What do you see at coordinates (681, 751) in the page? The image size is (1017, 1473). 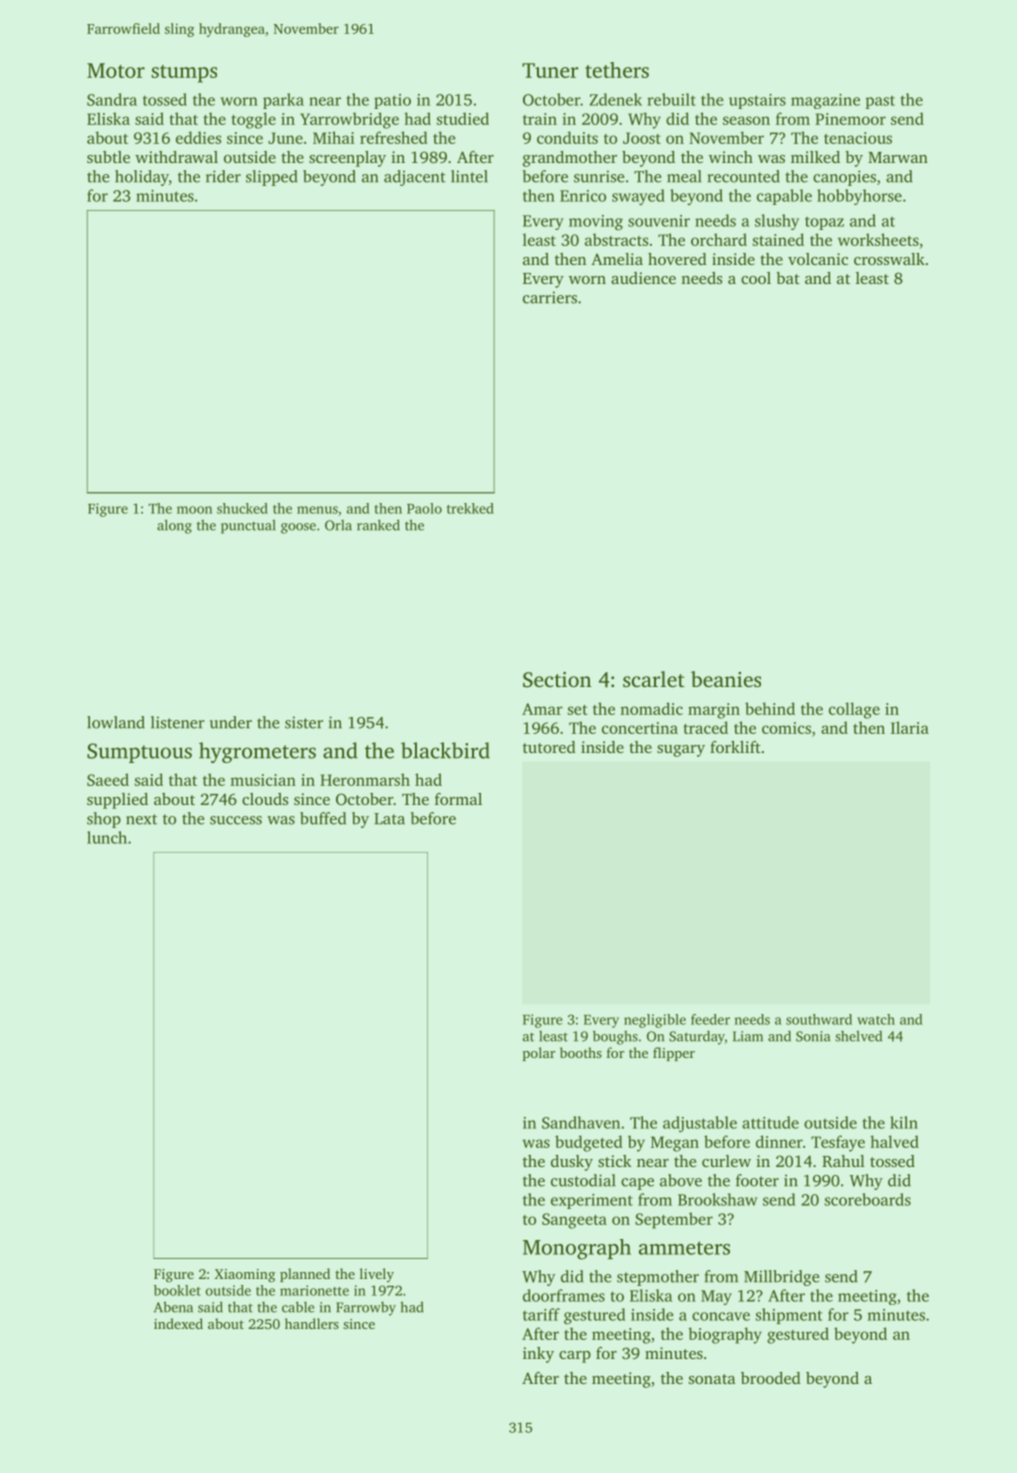 I see `sugary` at bounding box center [681, 751].
